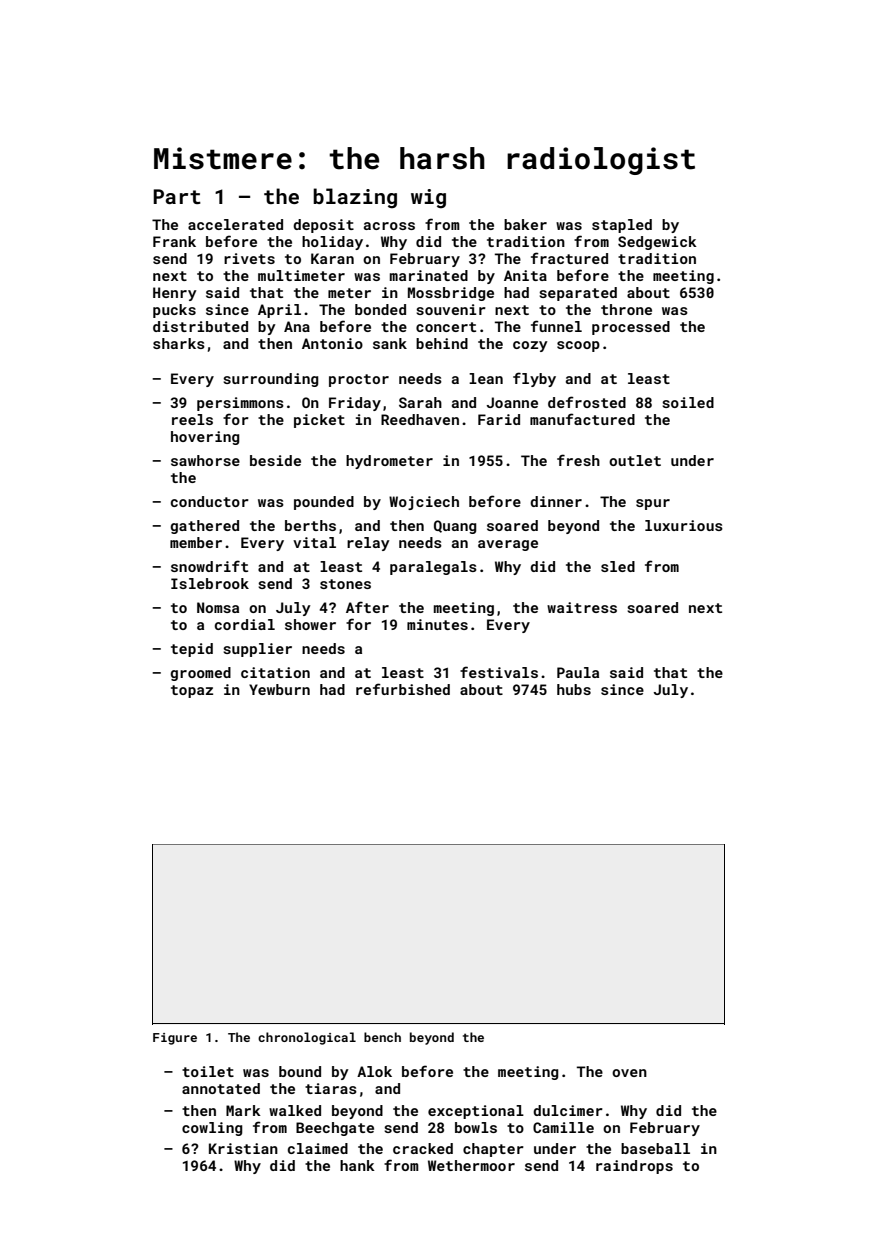 This screenshot has width=877, height=1244. I want to click on oven, so click(629, 1073).
